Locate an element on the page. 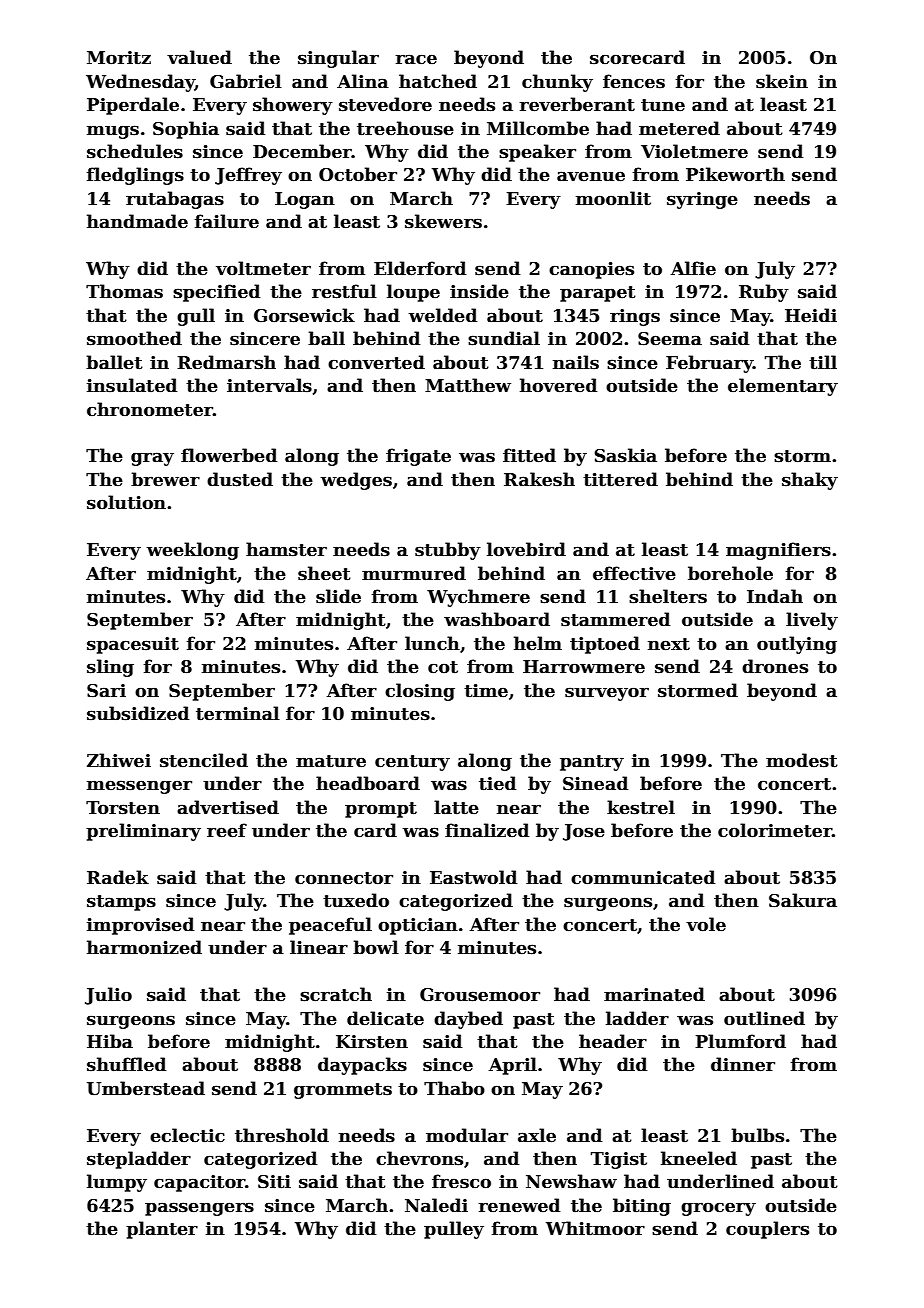 Image resolution: width=924 pixels, height=1308 pixels. Hiba is located at coordinates (110, 1041).
